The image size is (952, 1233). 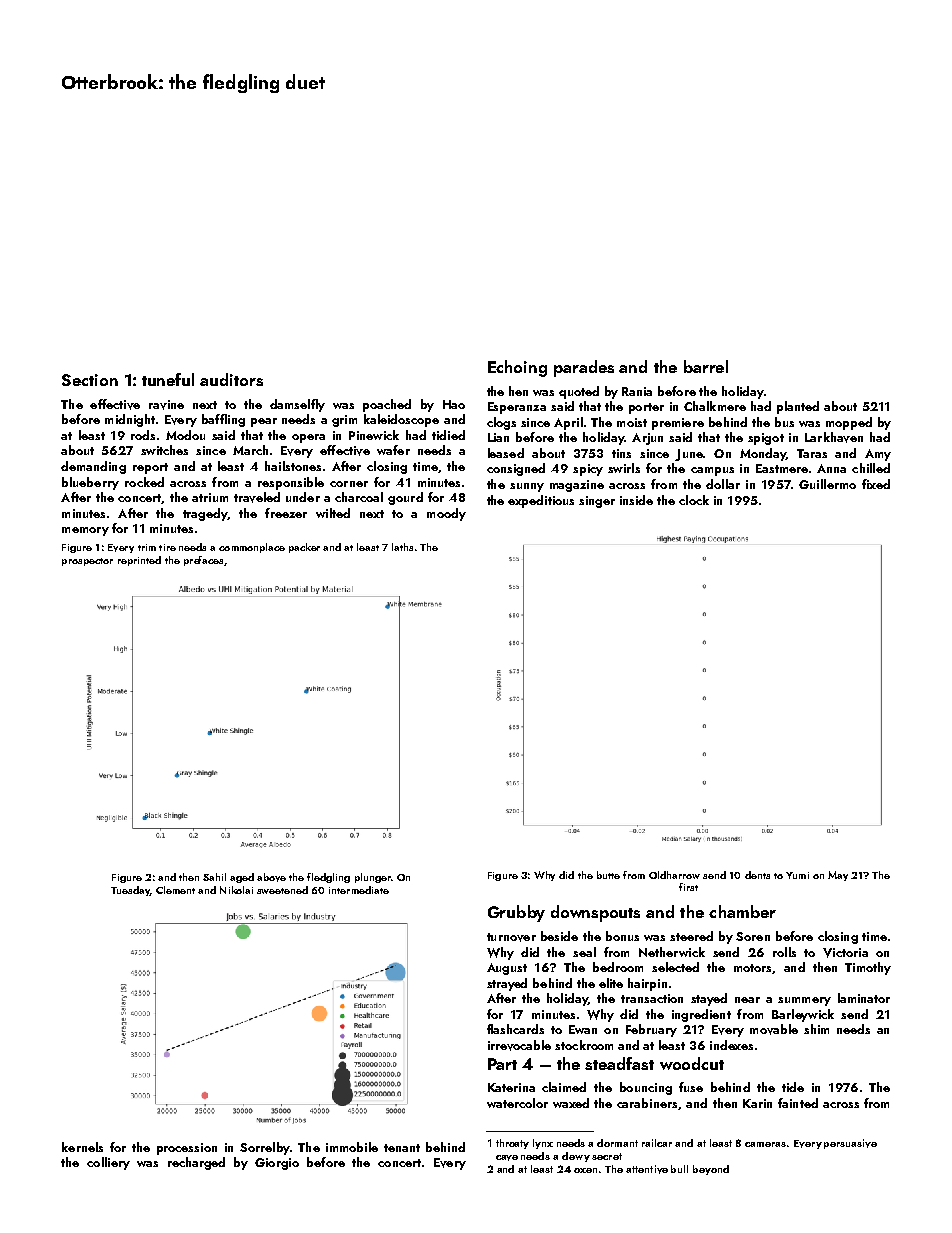 What do you see at coordinates (706, 366) in the page?
I see `barrel` at bounding box center [706, 366].
